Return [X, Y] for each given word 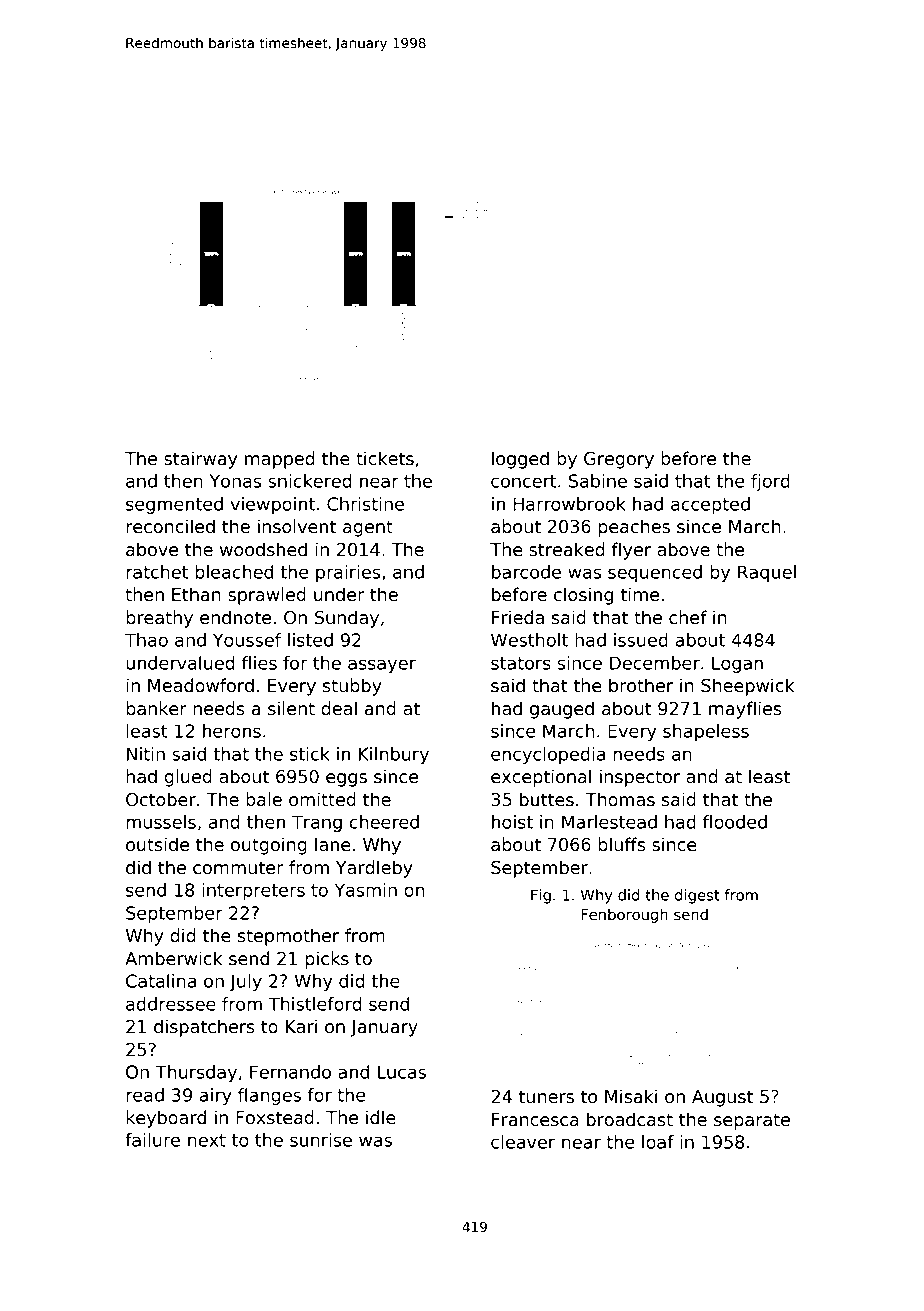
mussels [161, 822]
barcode [526, 572]
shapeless [706, 732]
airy [215, 1096]
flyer [631, 551]
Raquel [767, 573]
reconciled [170, 526]
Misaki [631, 1096]
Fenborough [624, 915]
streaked [567, 549]
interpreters [253, 891]
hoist [512, 822]
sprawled [267, 596]
